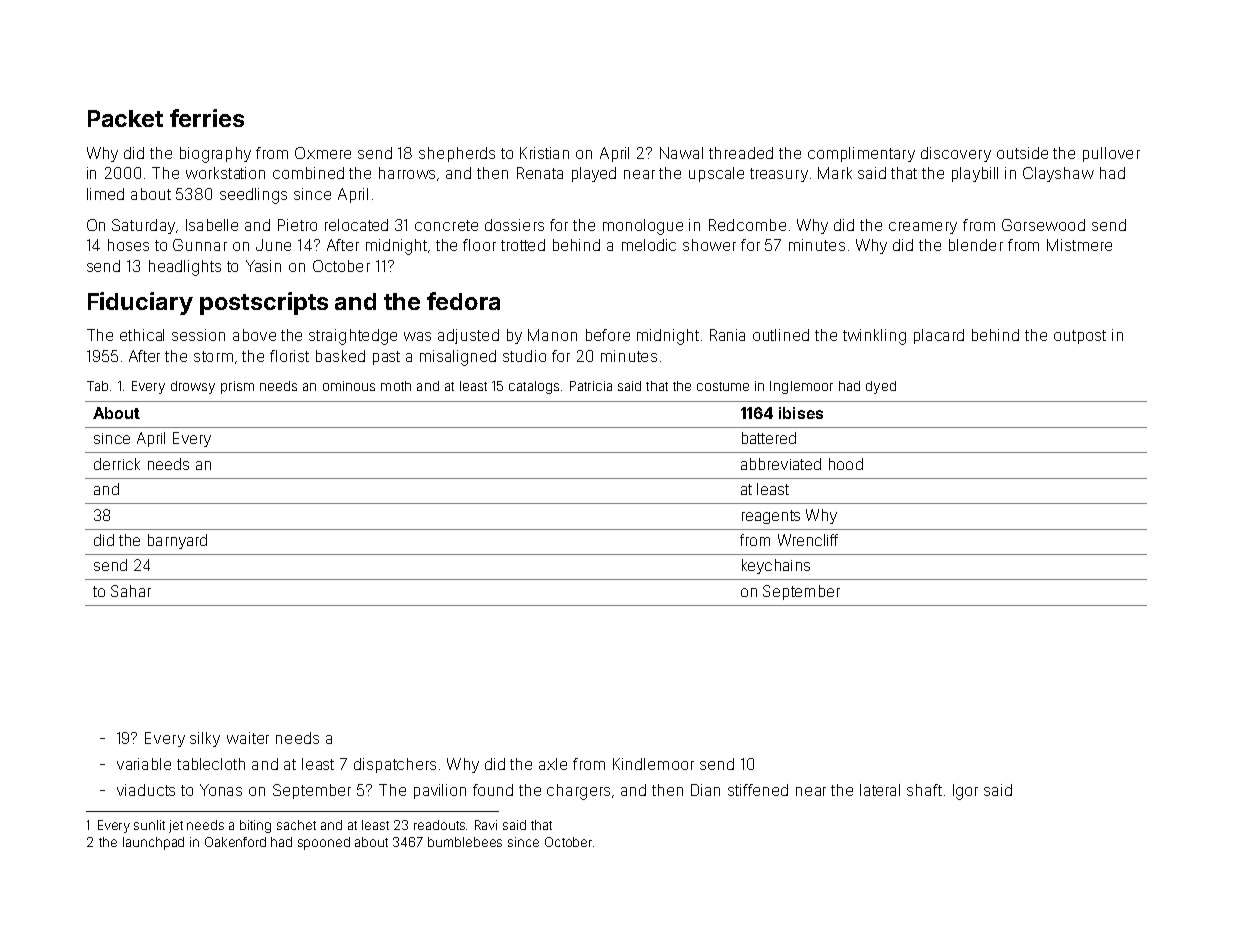 Image resolution: width=1233 pixels, height=952 pixels. I want to click on dispatchers, so click(395, 765).
